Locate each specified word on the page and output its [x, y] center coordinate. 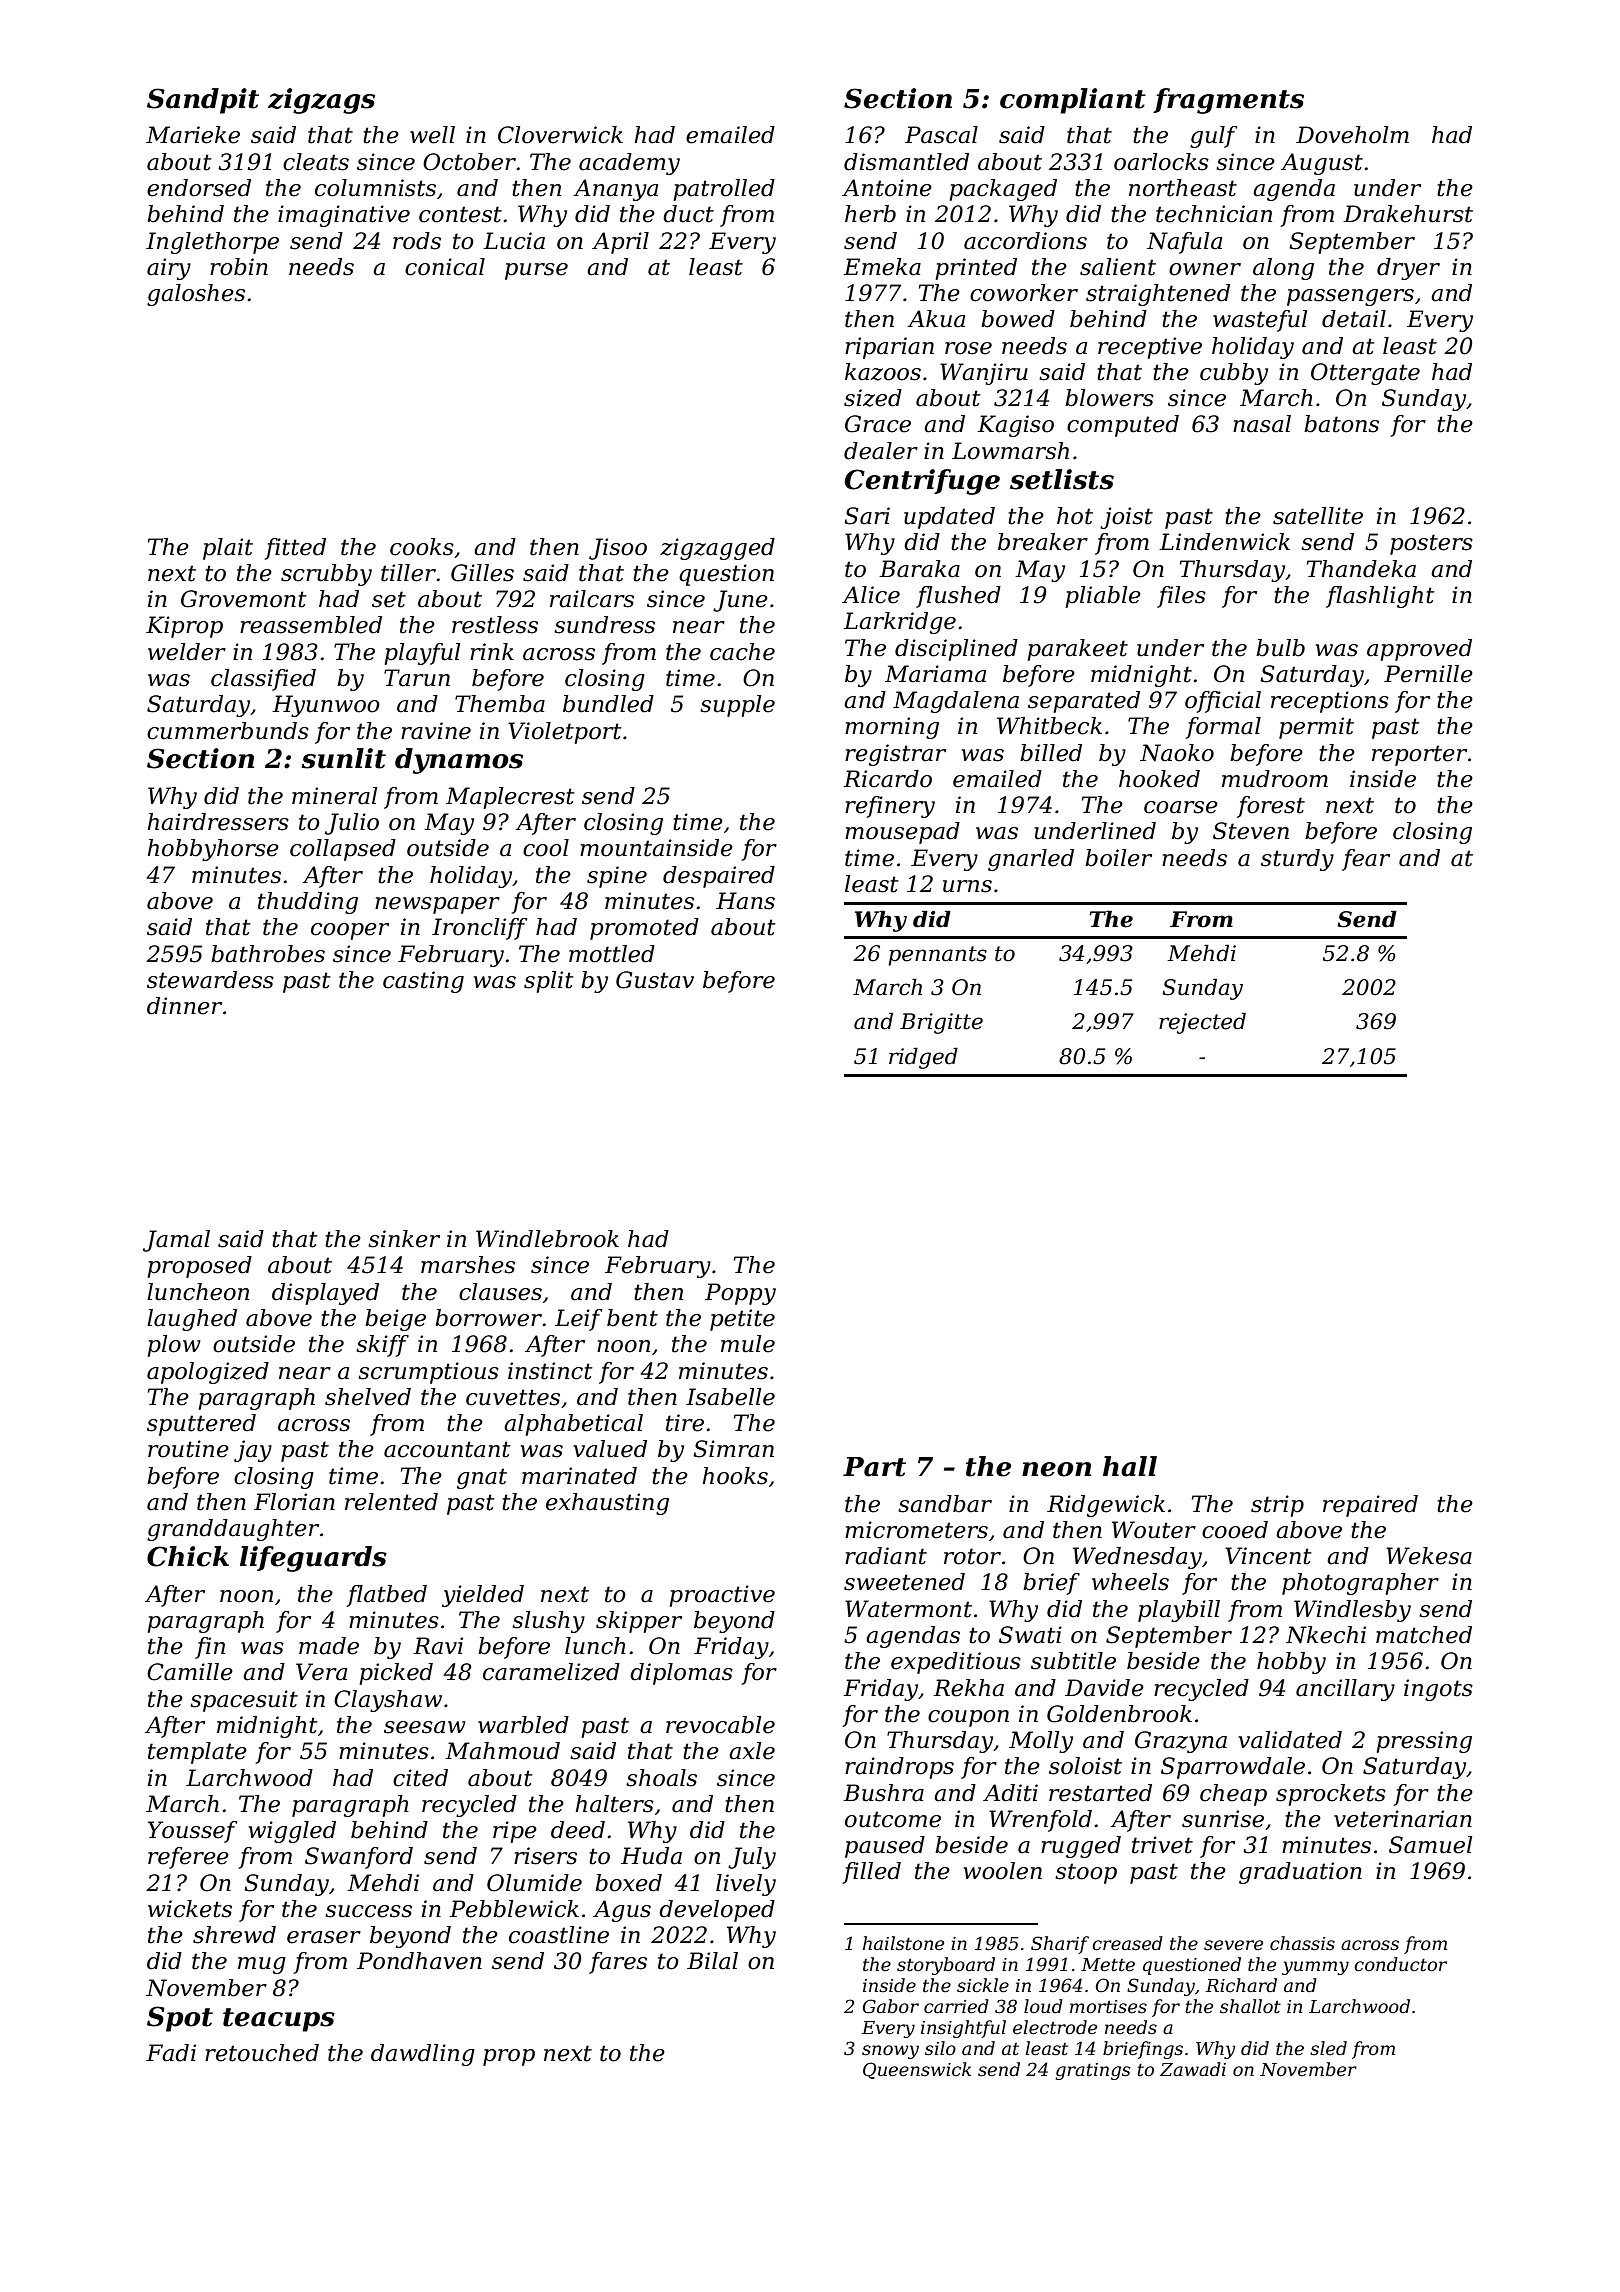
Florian [294, 1502]
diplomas [681, 1674]
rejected [1202, 1023]
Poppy [740, 1294]
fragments [1228, 101]
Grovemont [244, 599]
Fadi [171, 2053]
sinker [404, 1239]
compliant [1073, 101]
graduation [1300, 1873]
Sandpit [203, 101]
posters [1431, 544]
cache [742, 652]
